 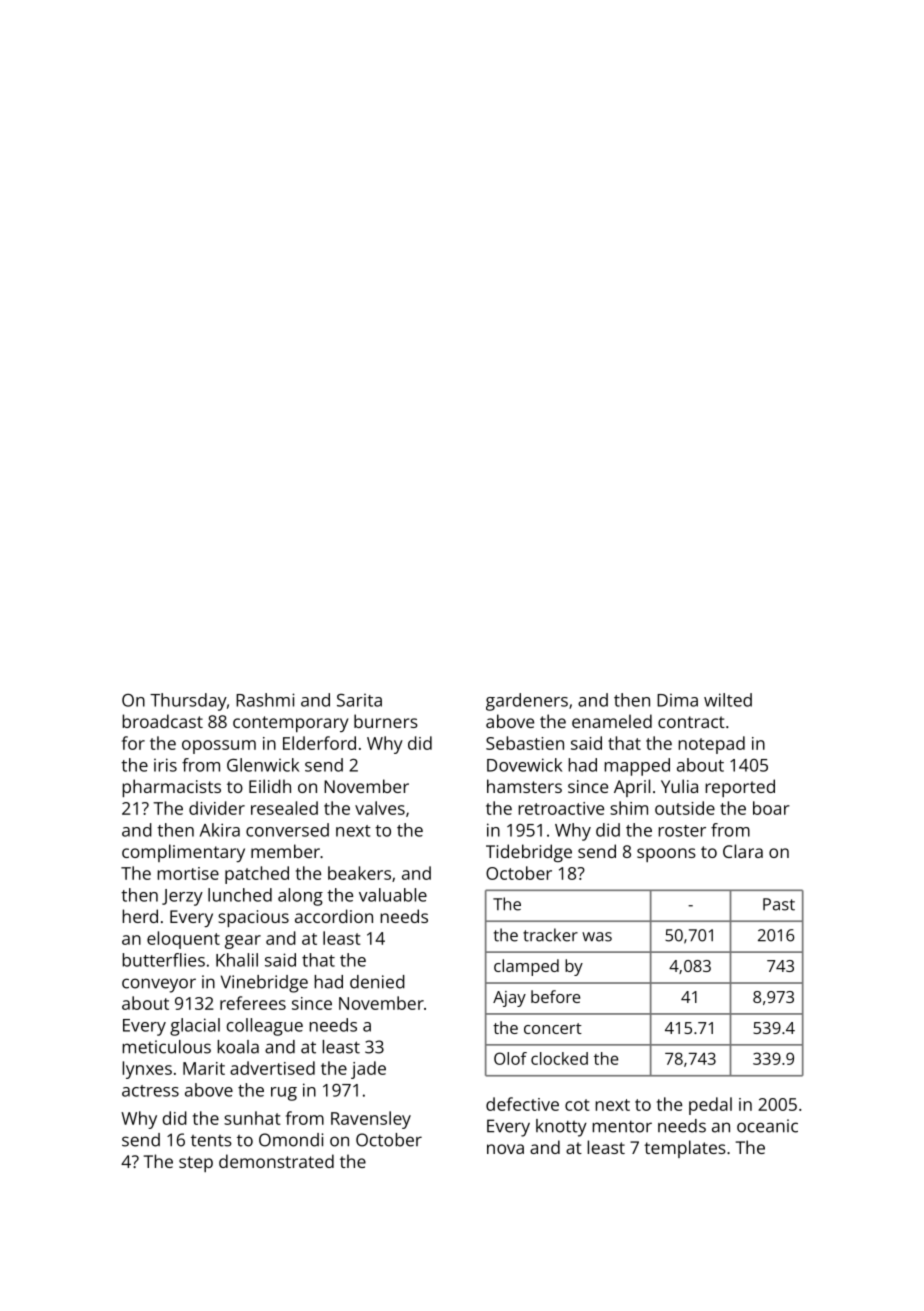 What do you see at coordinates (728, 700) in the screenshot?
I see `wilted` at bounding box center [728, 700].
